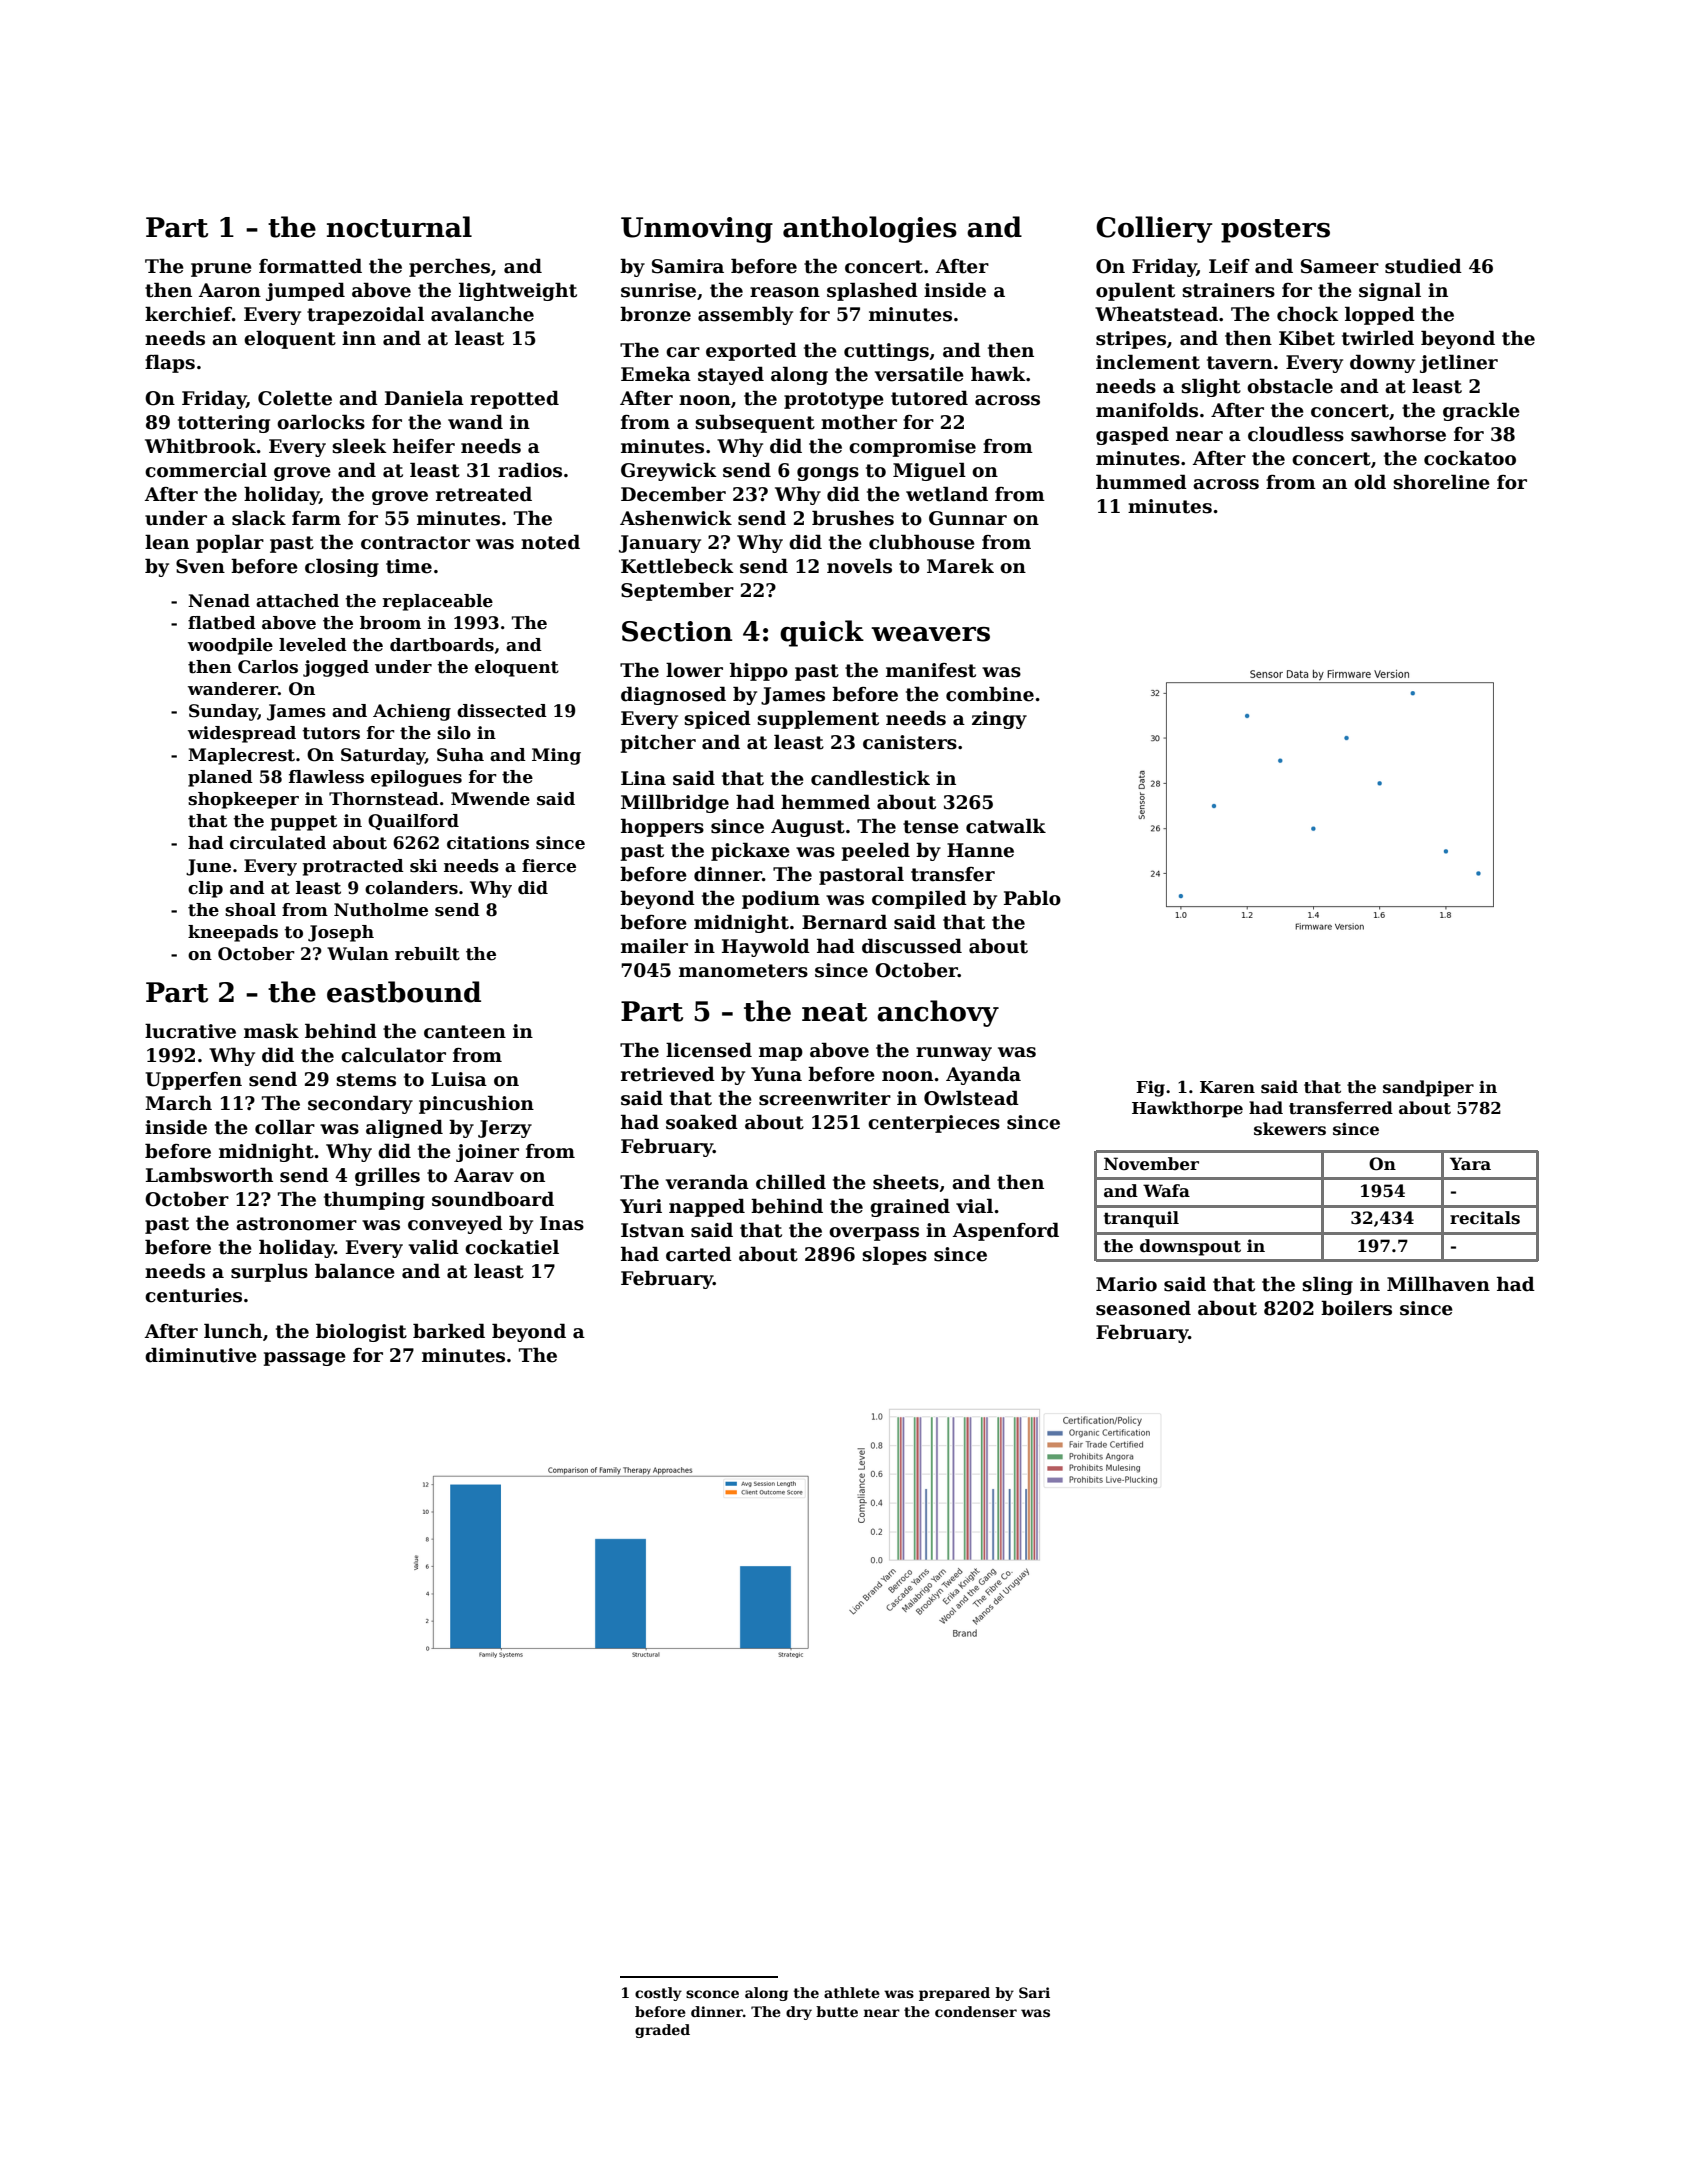 The height and width of the screenshot is (2178, 1683). I want to click on perches, so click(449, 267).
